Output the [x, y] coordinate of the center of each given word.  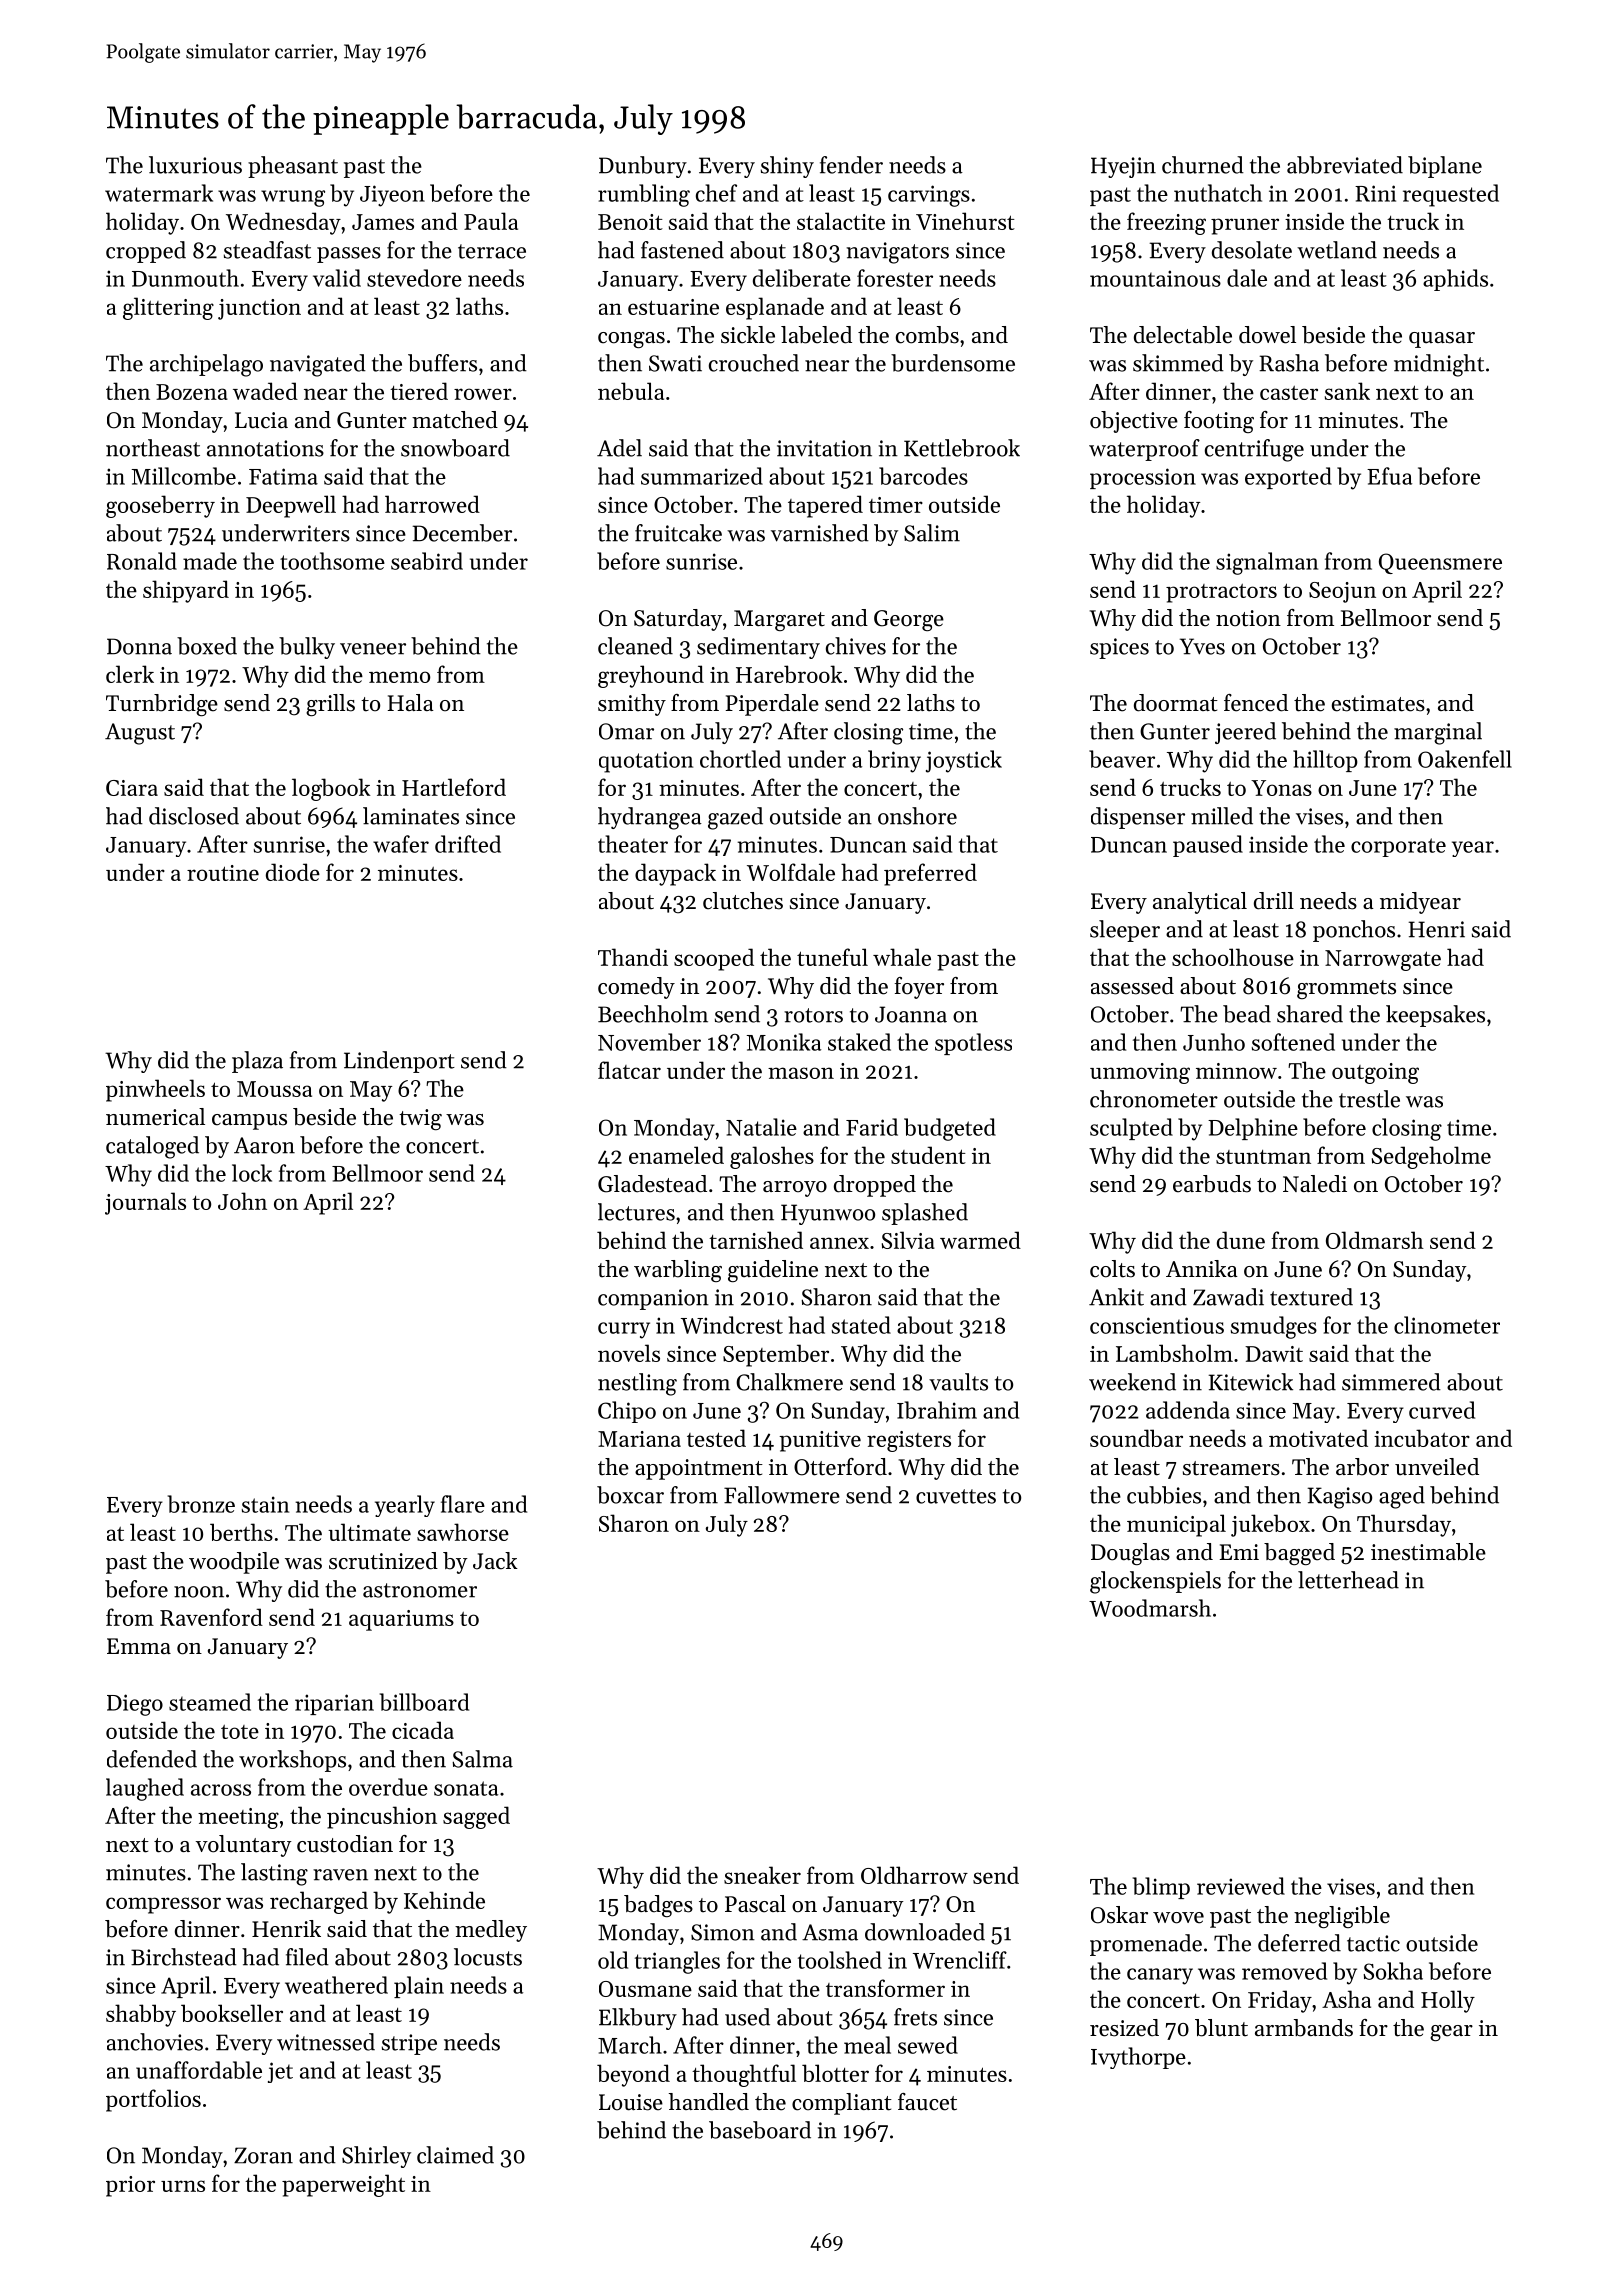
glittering [168, 308]
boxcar [630, 1495]
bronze [201, 1504]
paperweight [343, 2185]
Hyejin [1123, 167]
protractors [1221, 593]
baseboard [760, 2130]
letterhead [1348, 1580]
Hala [411, 702]
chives [856, 646]
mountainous [1155, 278]
